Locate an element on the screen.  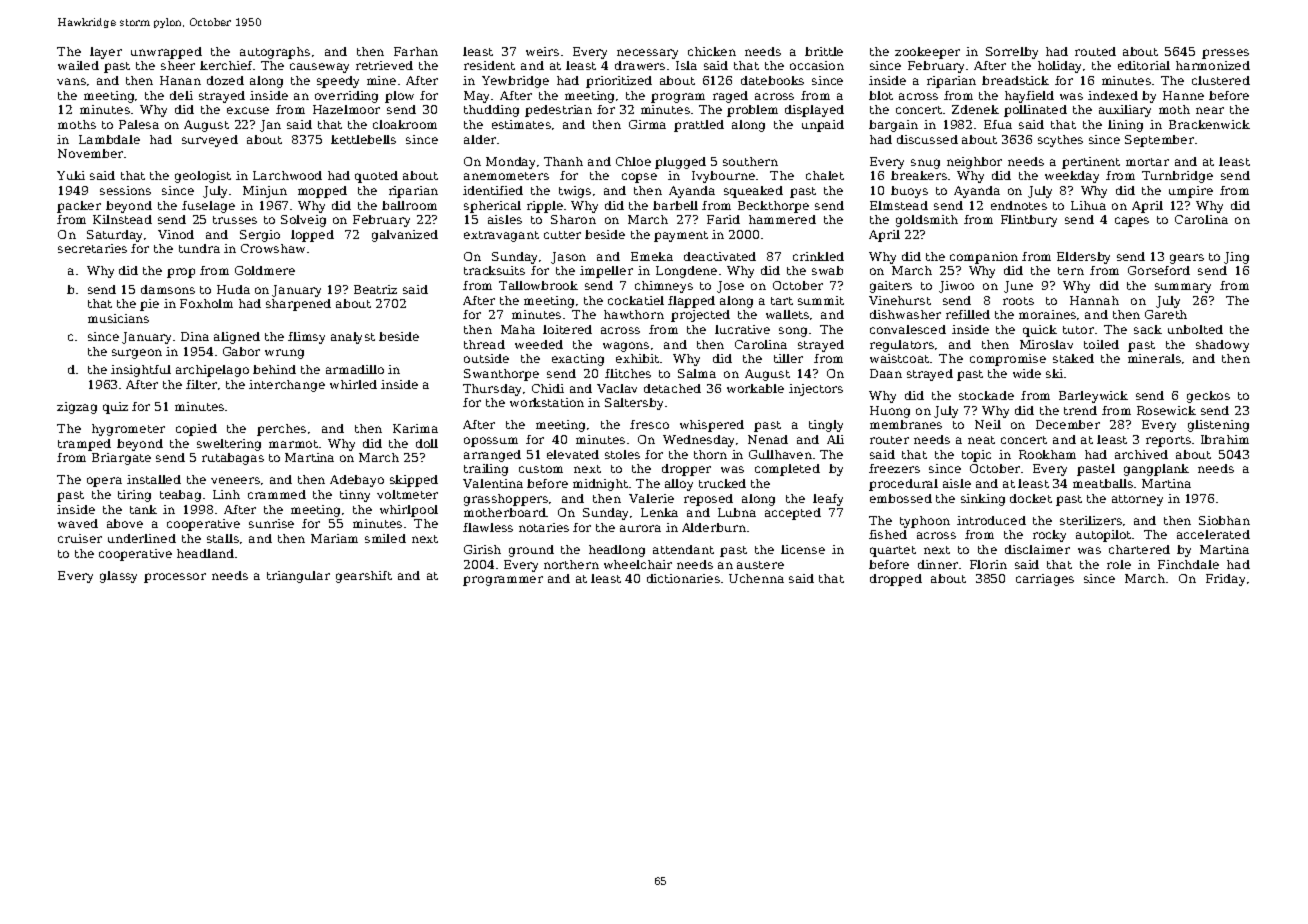
swab is located at coordinates (827, 270).
